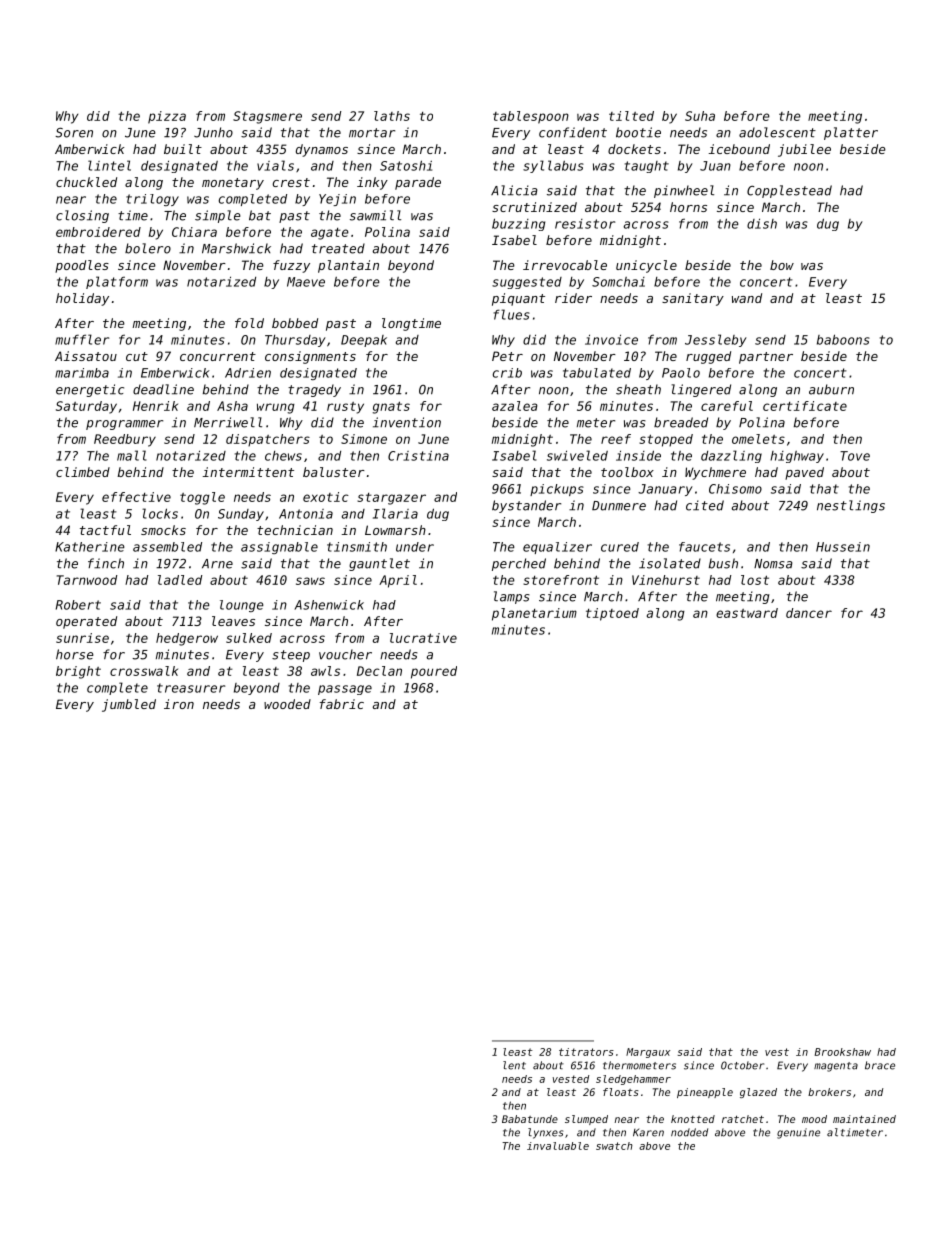 This document has width=952, height=1233. Describe the element at coordinates (666, 580) in the document. I see `Vinehurst` at that location.
